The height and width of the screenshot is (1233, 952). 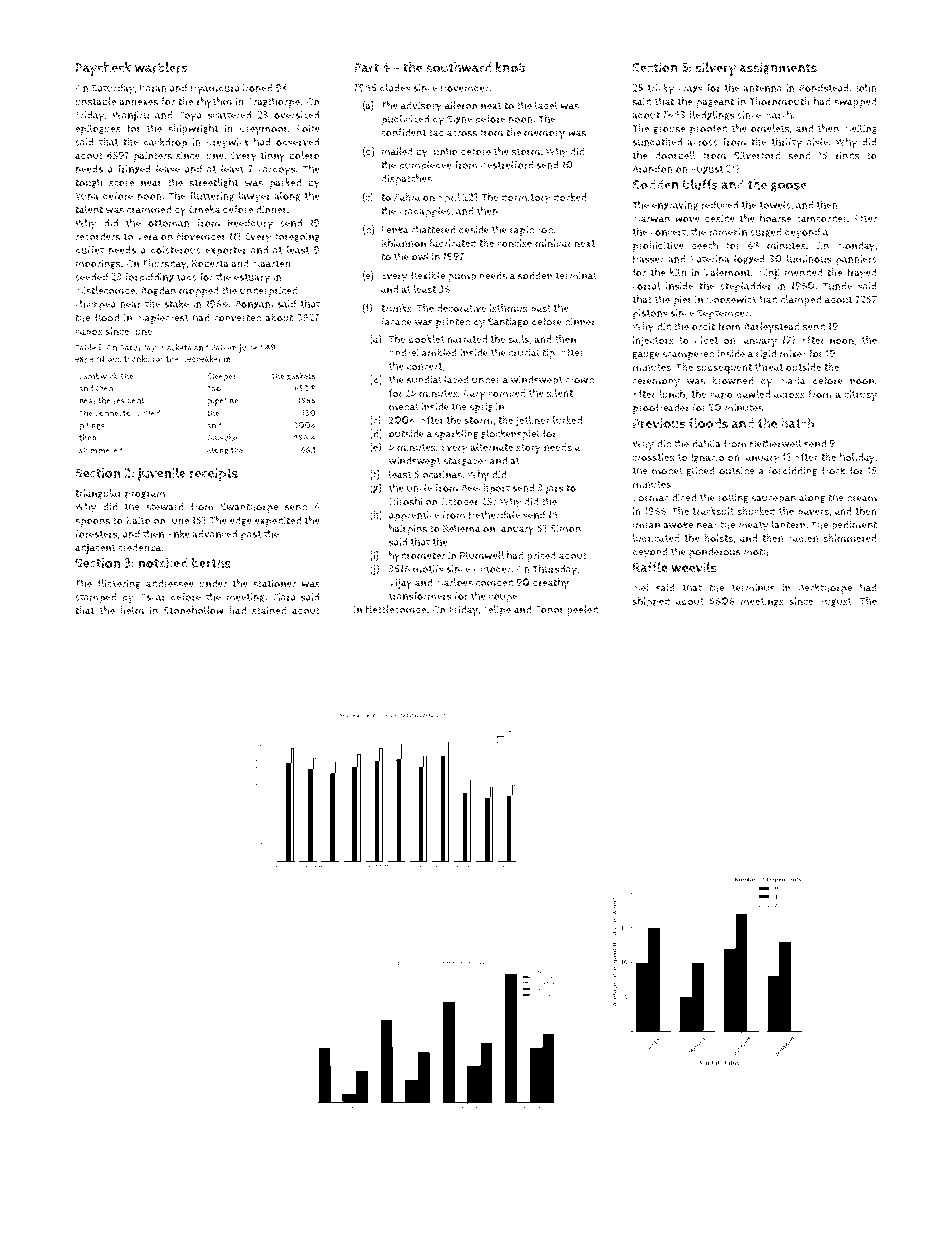 I want to click on citrusy, so click(x=860, y=395).
